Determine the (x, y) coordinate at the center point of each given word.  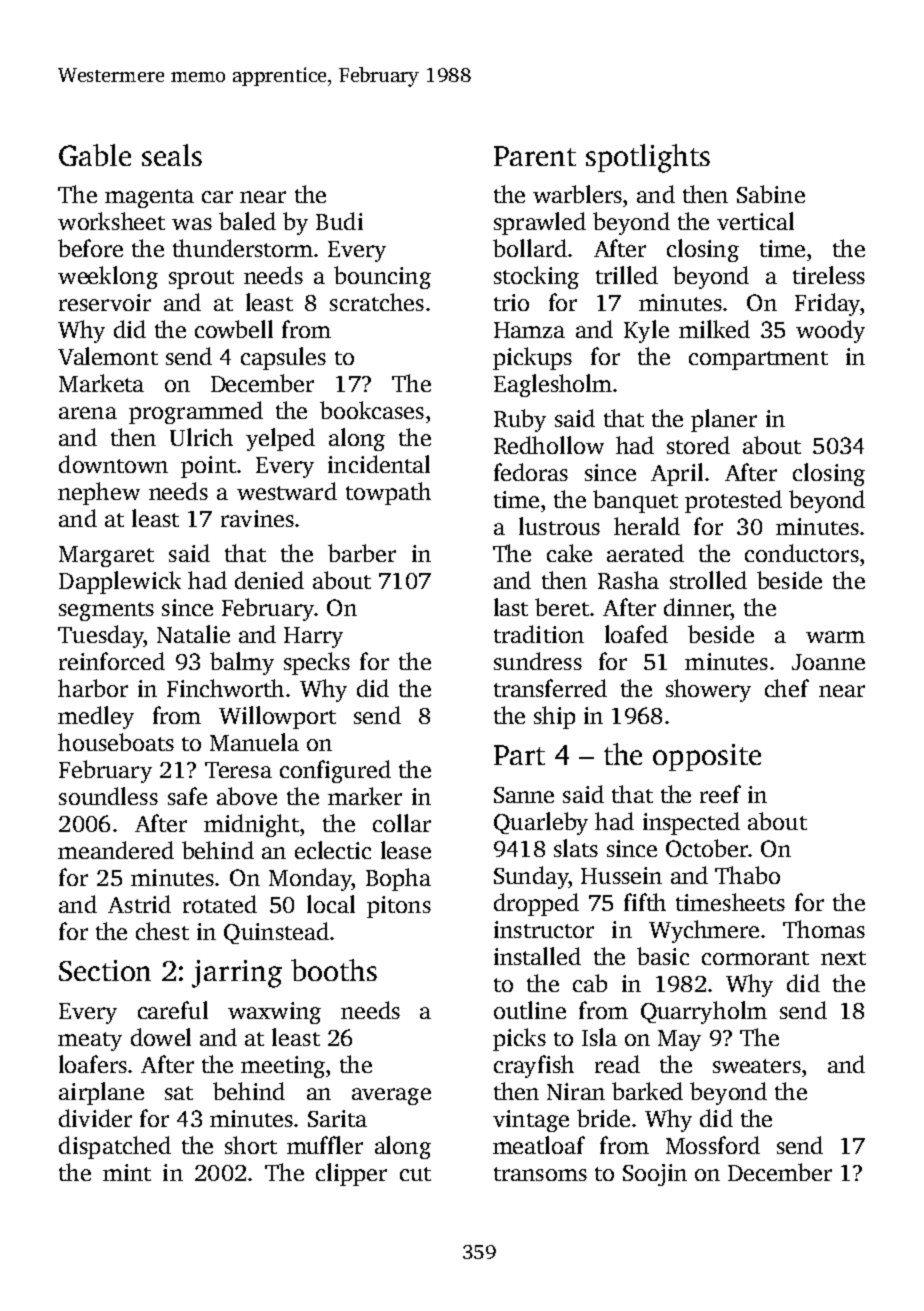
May (679, 1040)
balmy (242, 663)
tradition (539, 634)
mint (127, 1172)
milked (714, 329)
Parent (535, 156)
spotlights (648, 158)
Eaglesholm (553, 385)
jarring (237, 974)
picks (519, 1039)
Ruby (520, 420)
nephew (99, 493)
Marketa (101, 383)
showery (708, 690)
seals (172, 155)
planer (724, 420)
